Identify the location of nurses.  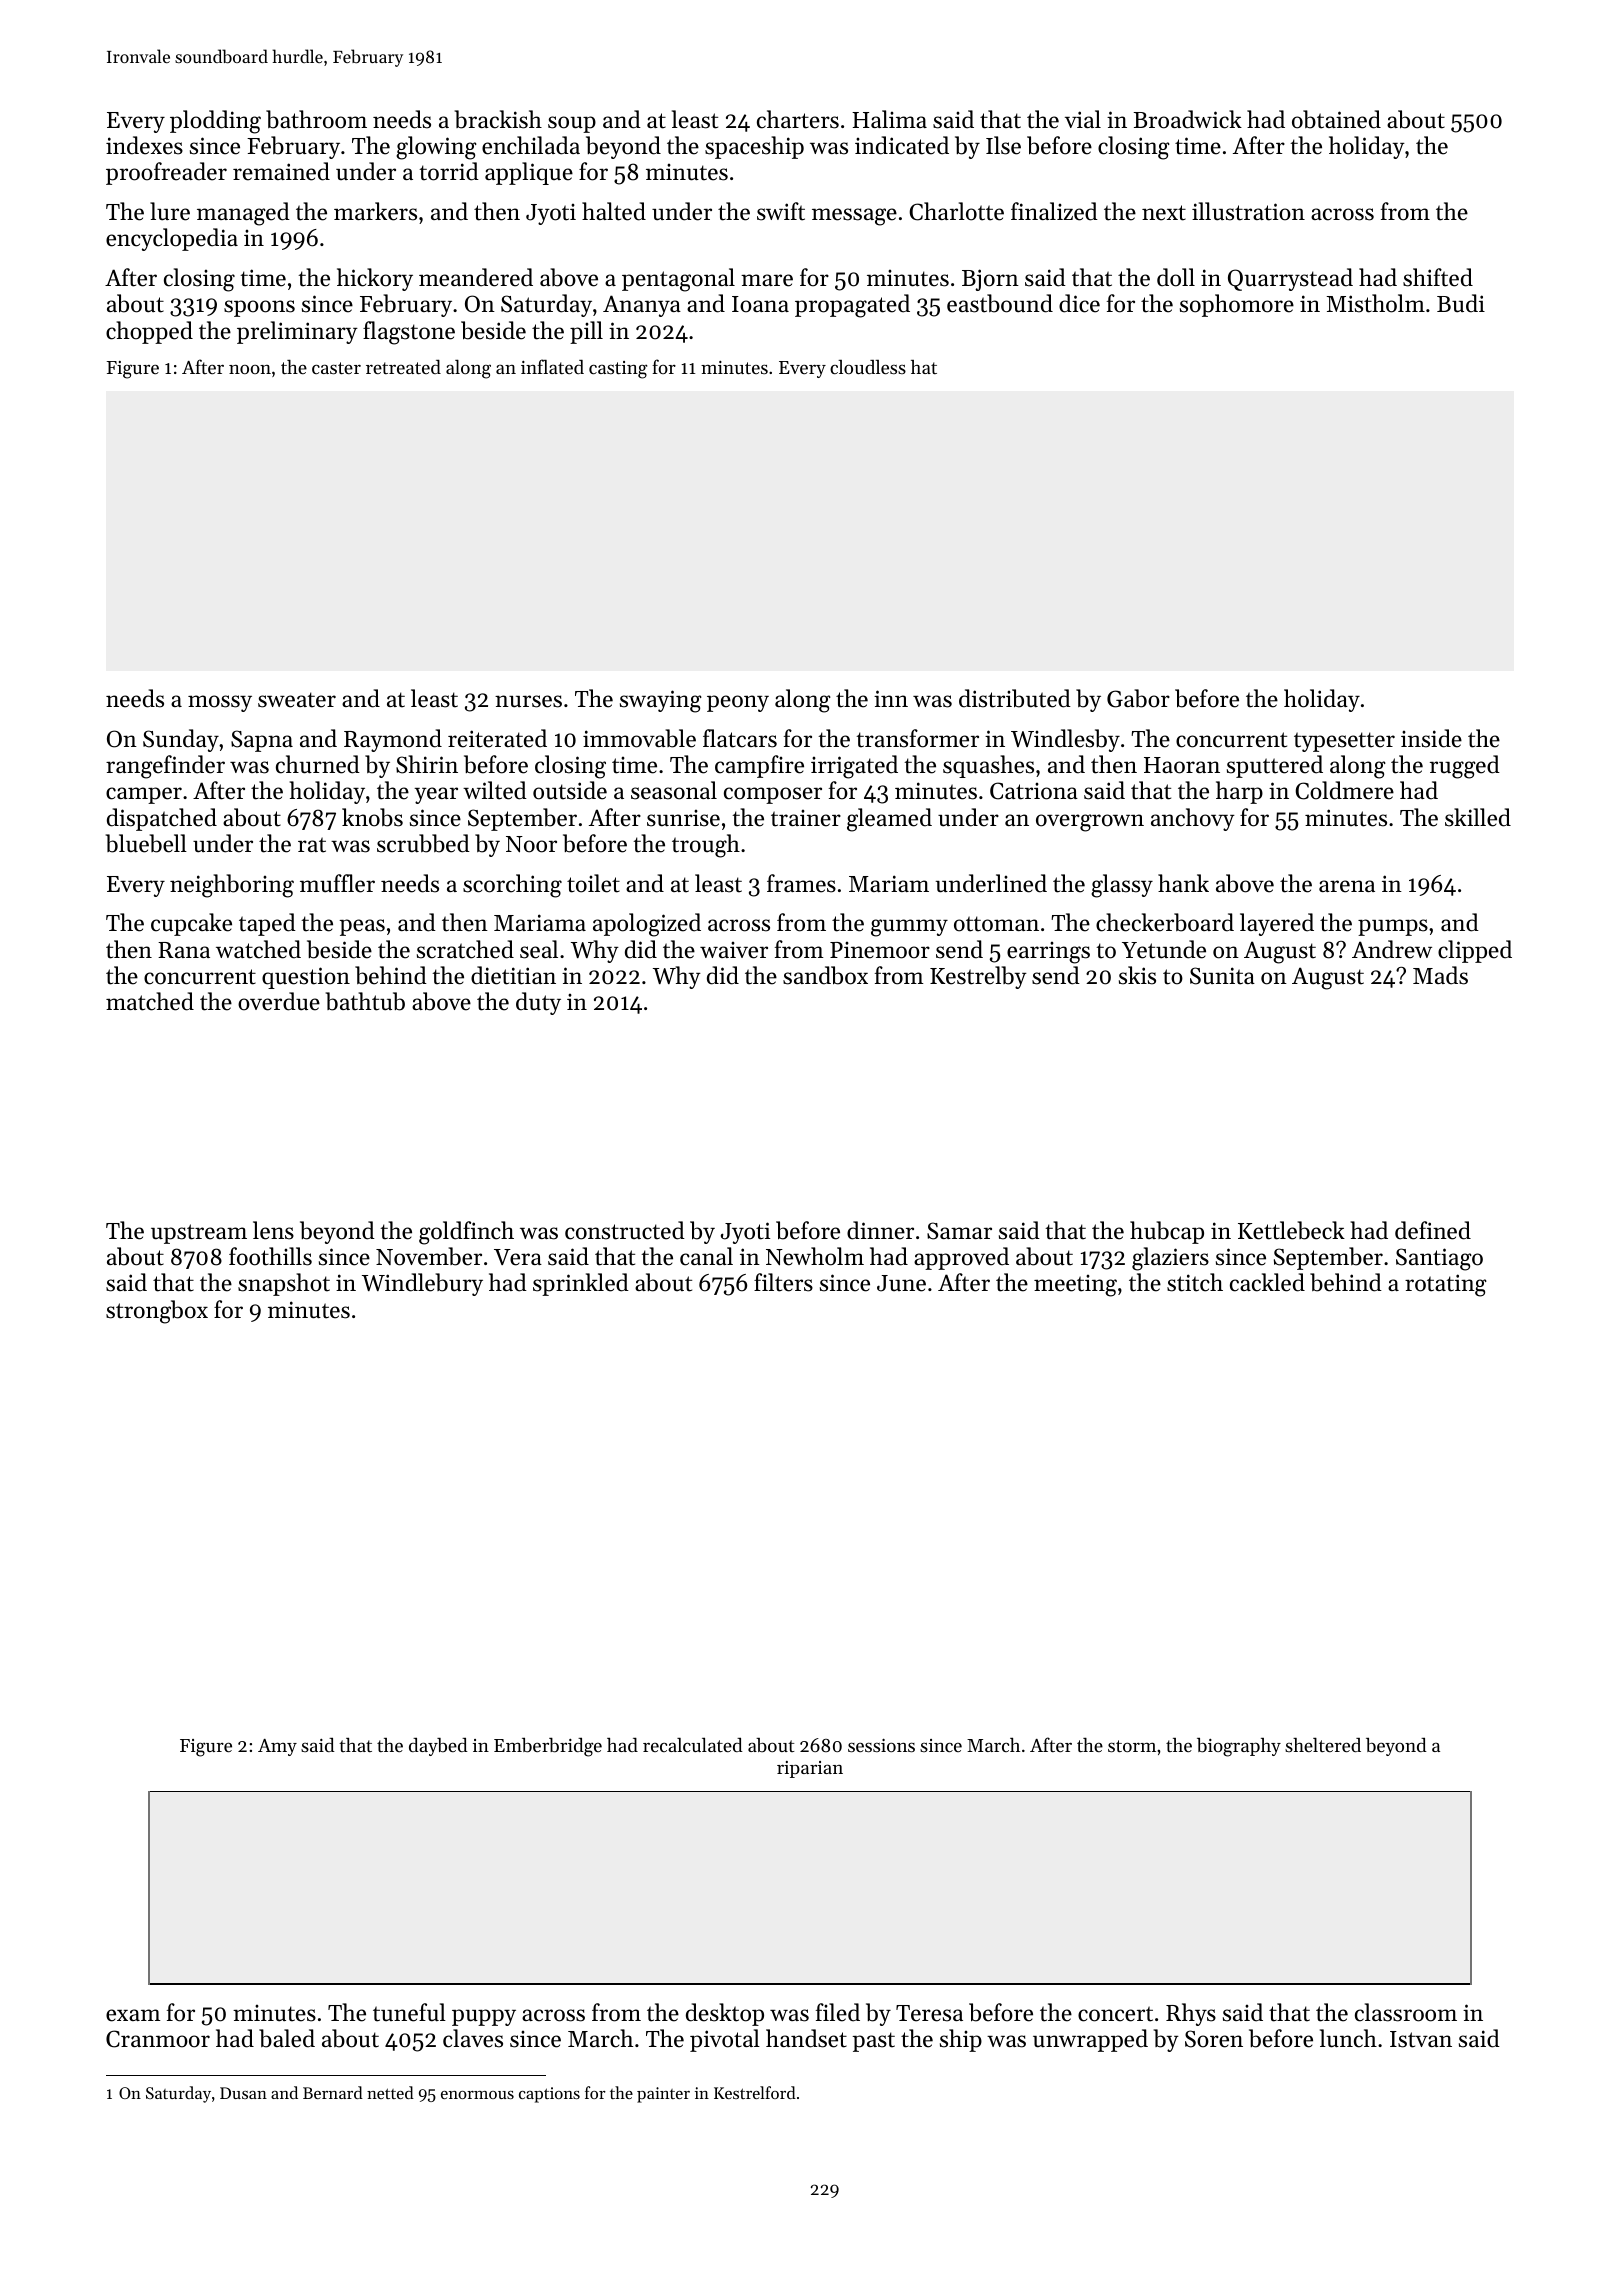
(528, 701).
